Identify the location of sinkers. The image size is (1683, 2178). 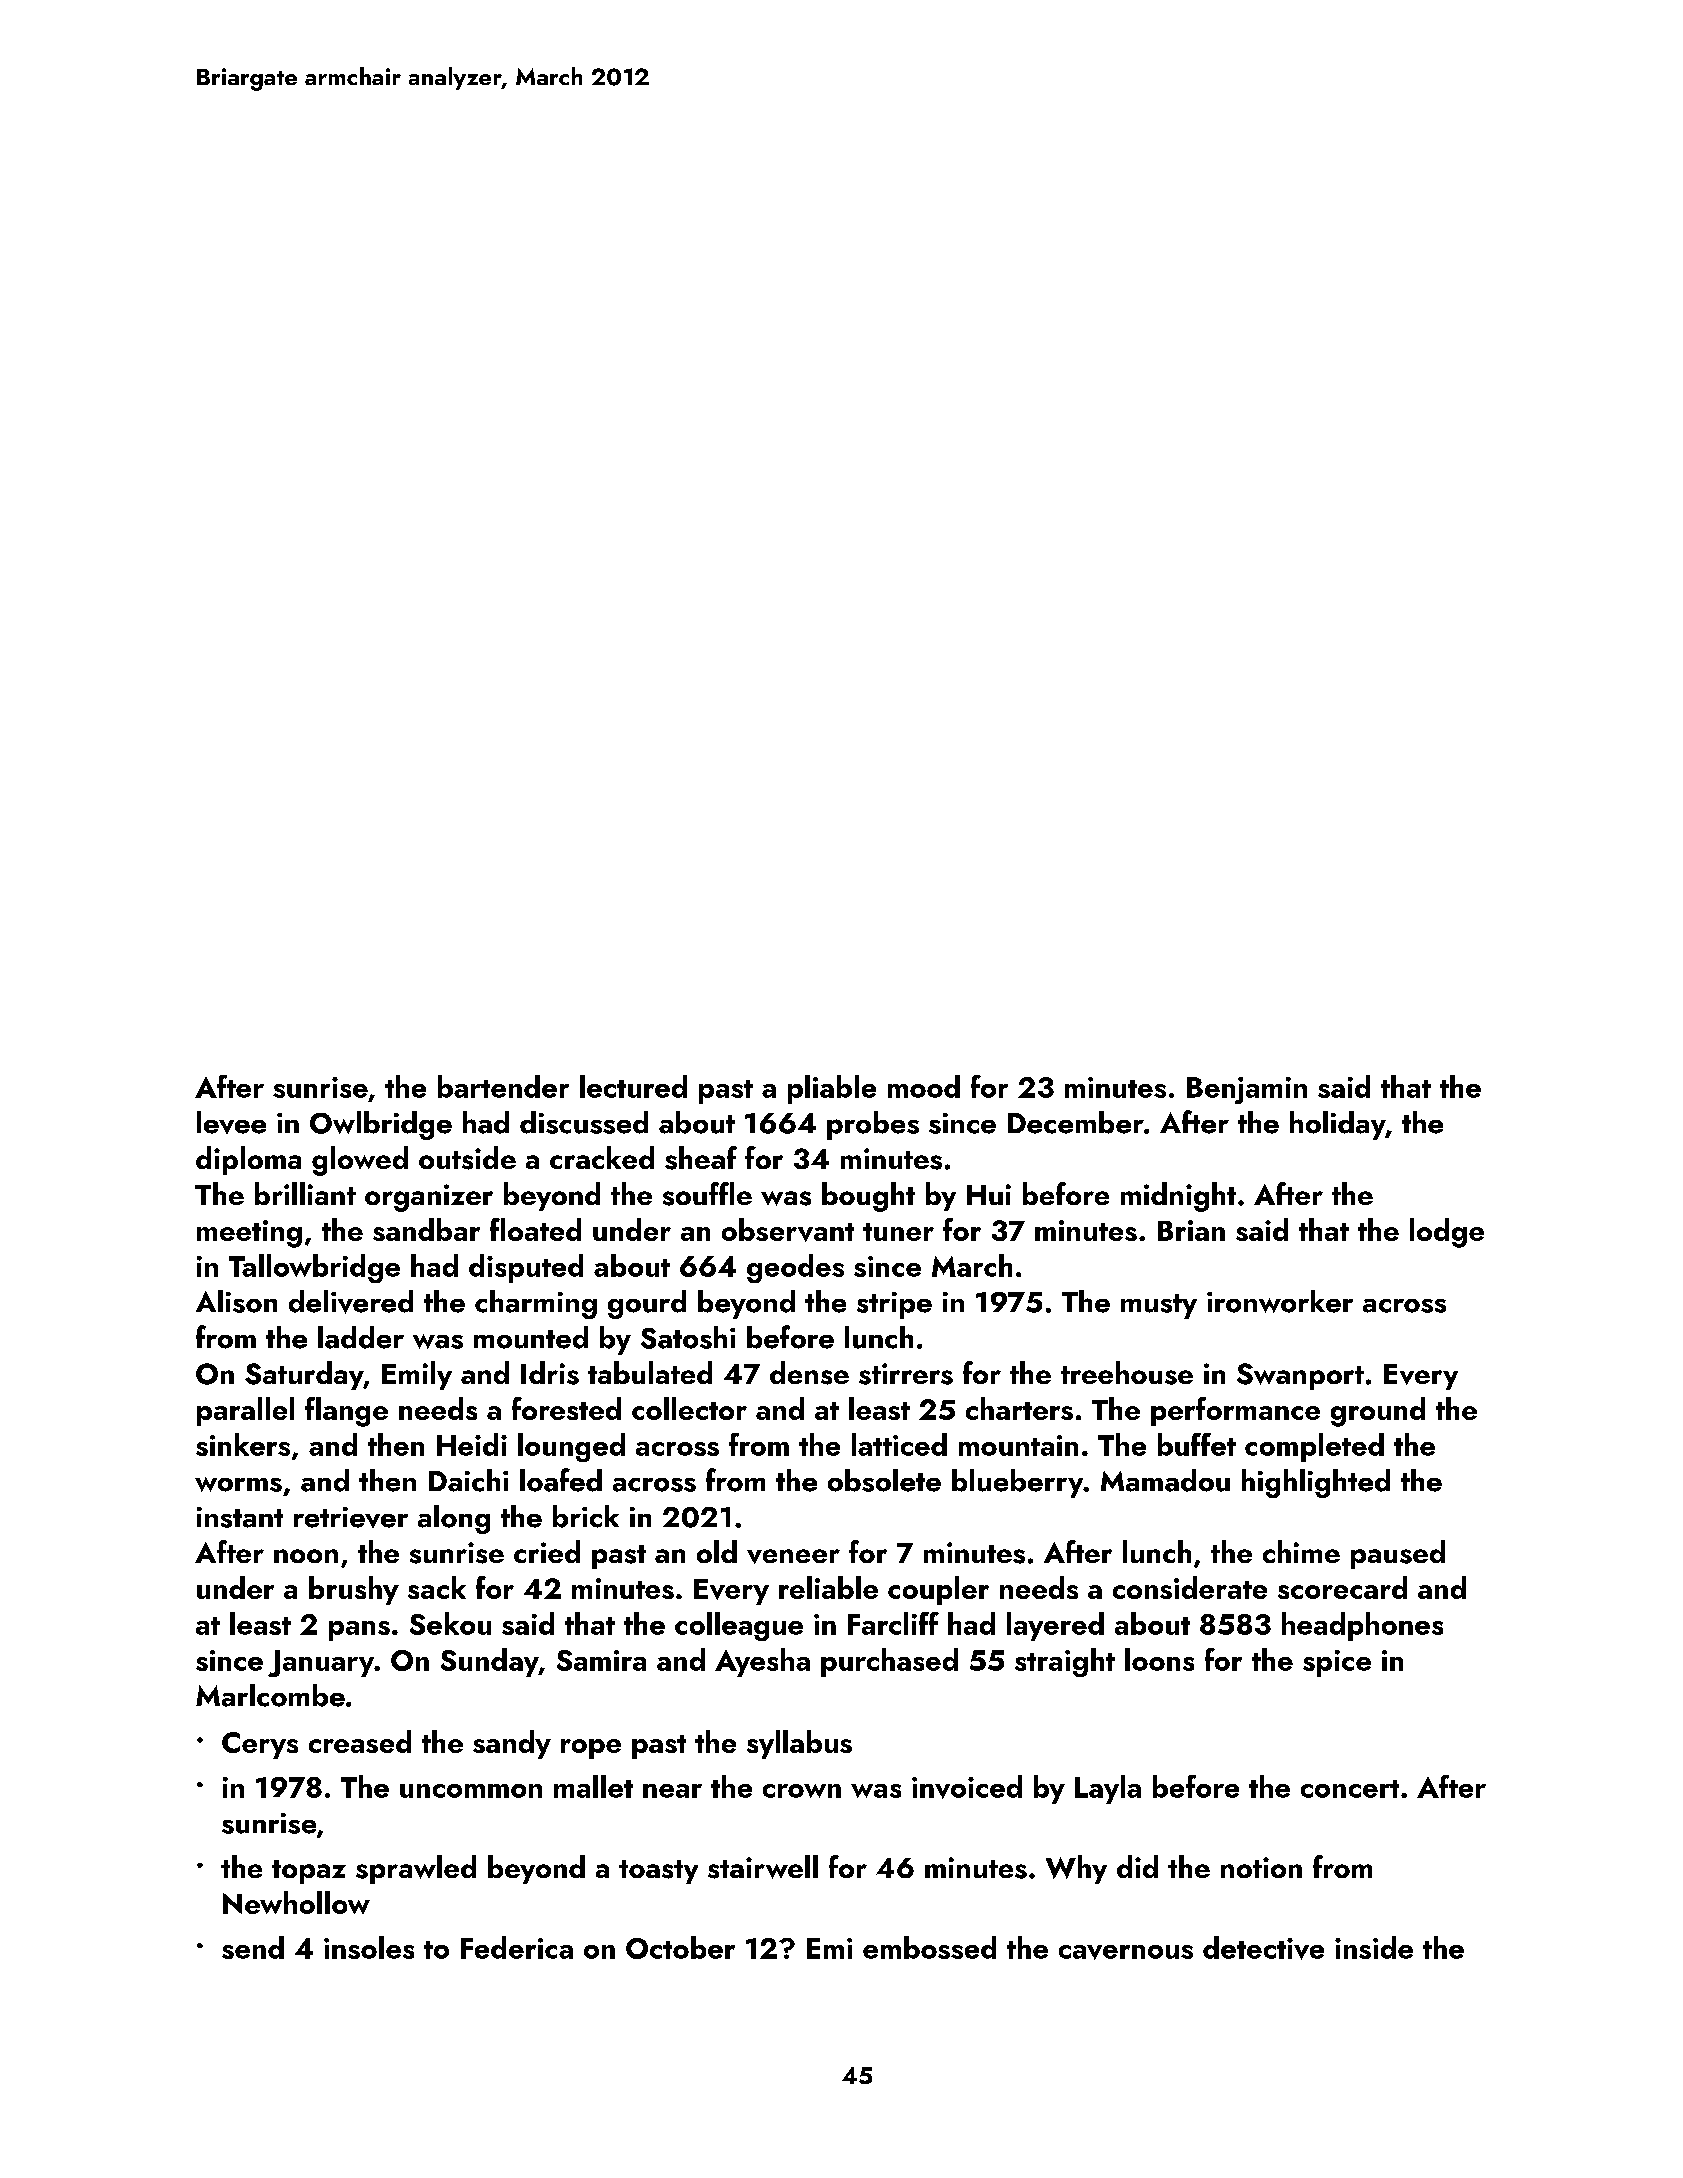
(243, 1444).
